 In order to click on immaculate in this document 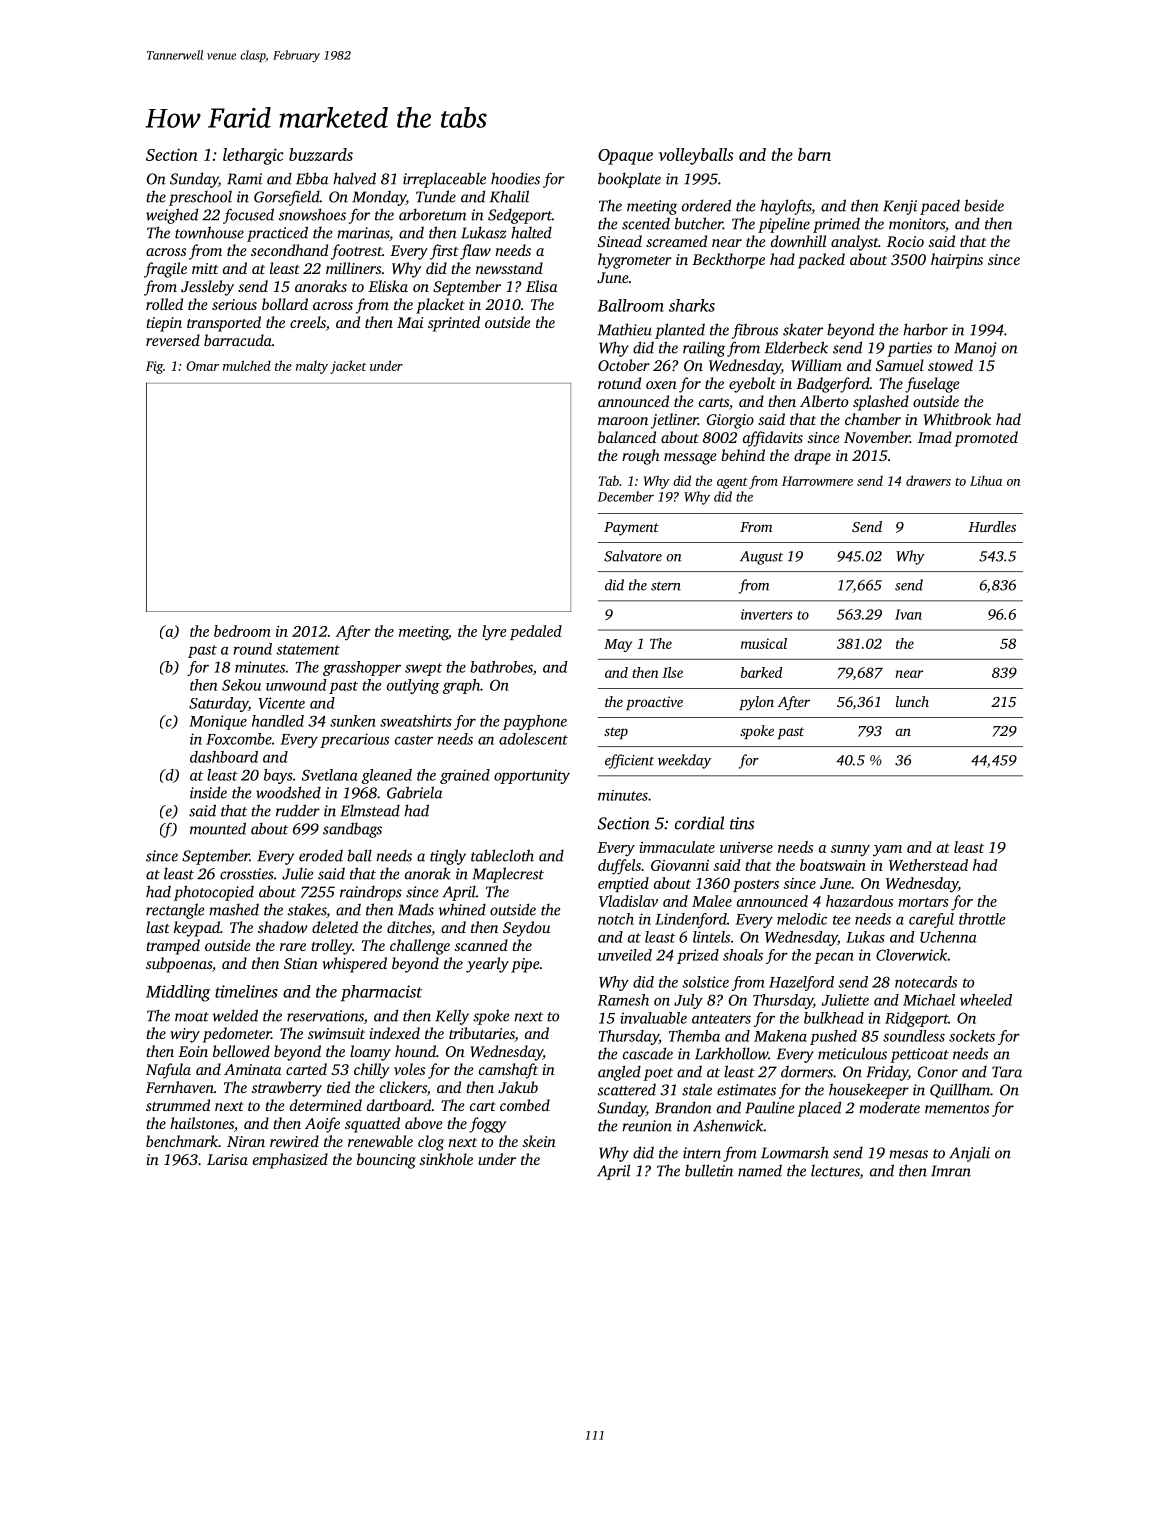, I will do `click(677, 847)`.
